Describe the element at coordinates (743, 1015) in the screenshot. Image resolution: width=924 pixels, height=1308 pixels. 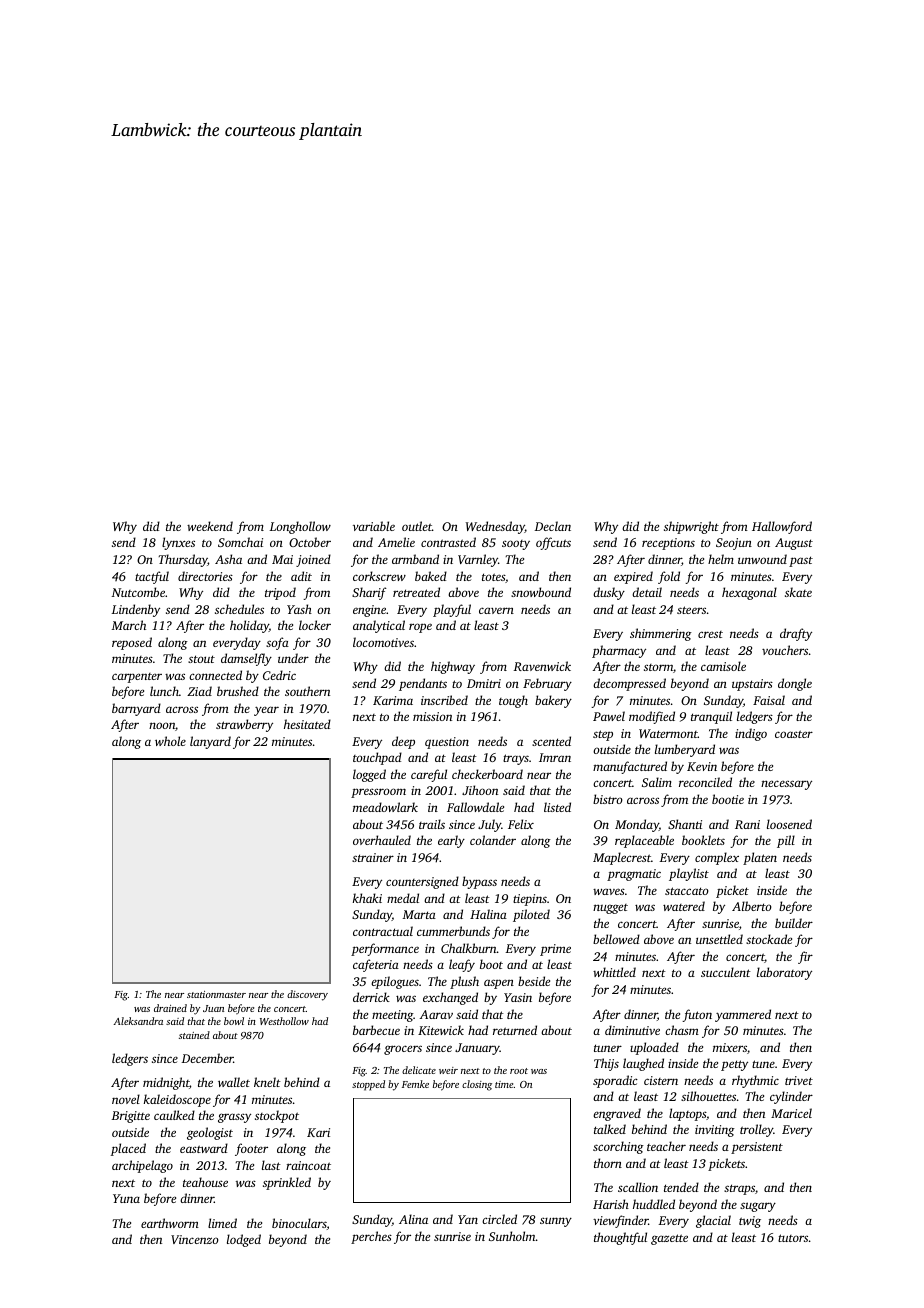
I see `yammered` at that location.
